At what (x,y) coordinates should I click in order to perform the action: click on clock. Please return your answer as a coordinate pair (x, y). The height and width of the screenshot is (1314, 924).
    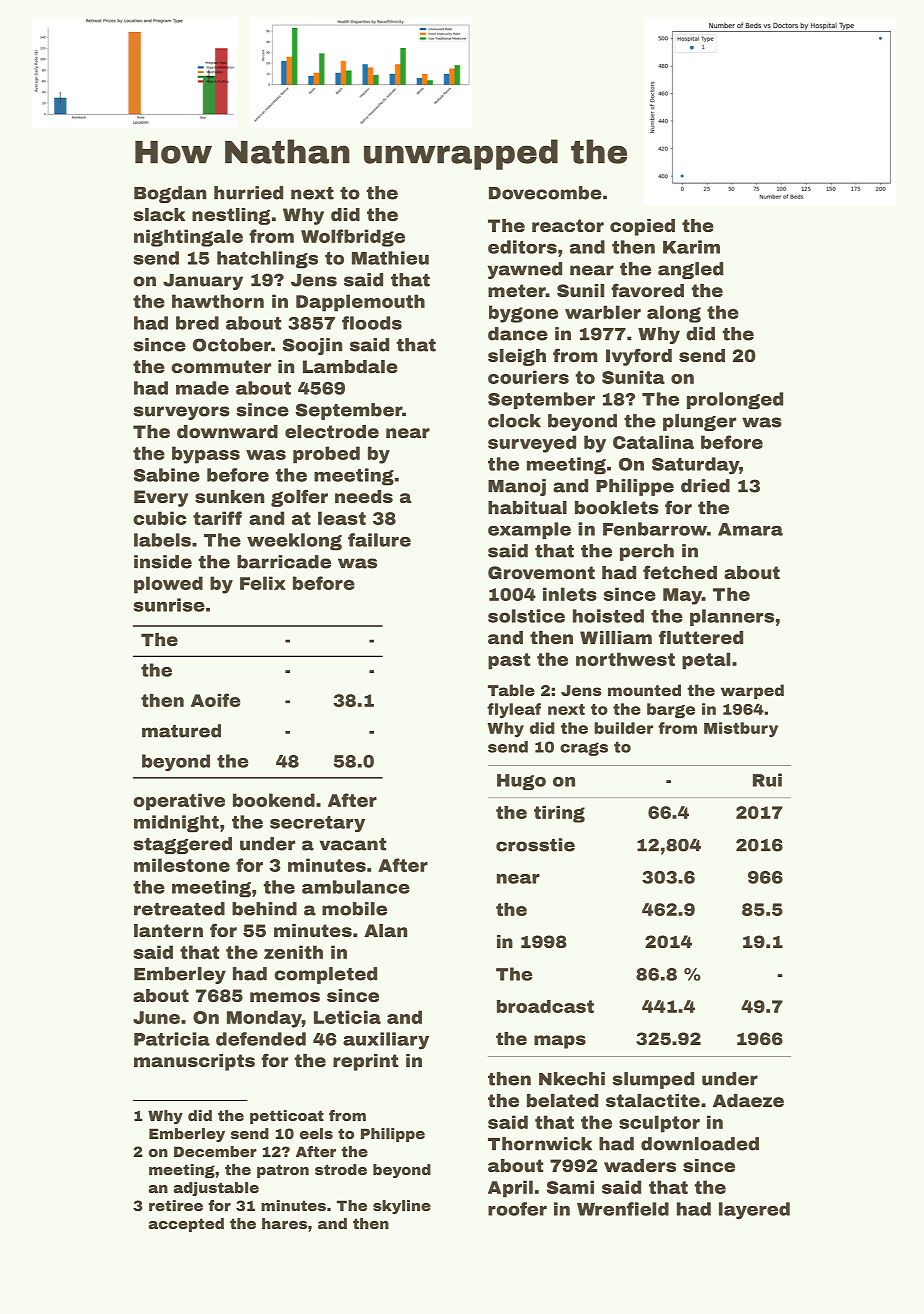
    Looking at the image, I should click on (514, 421).
